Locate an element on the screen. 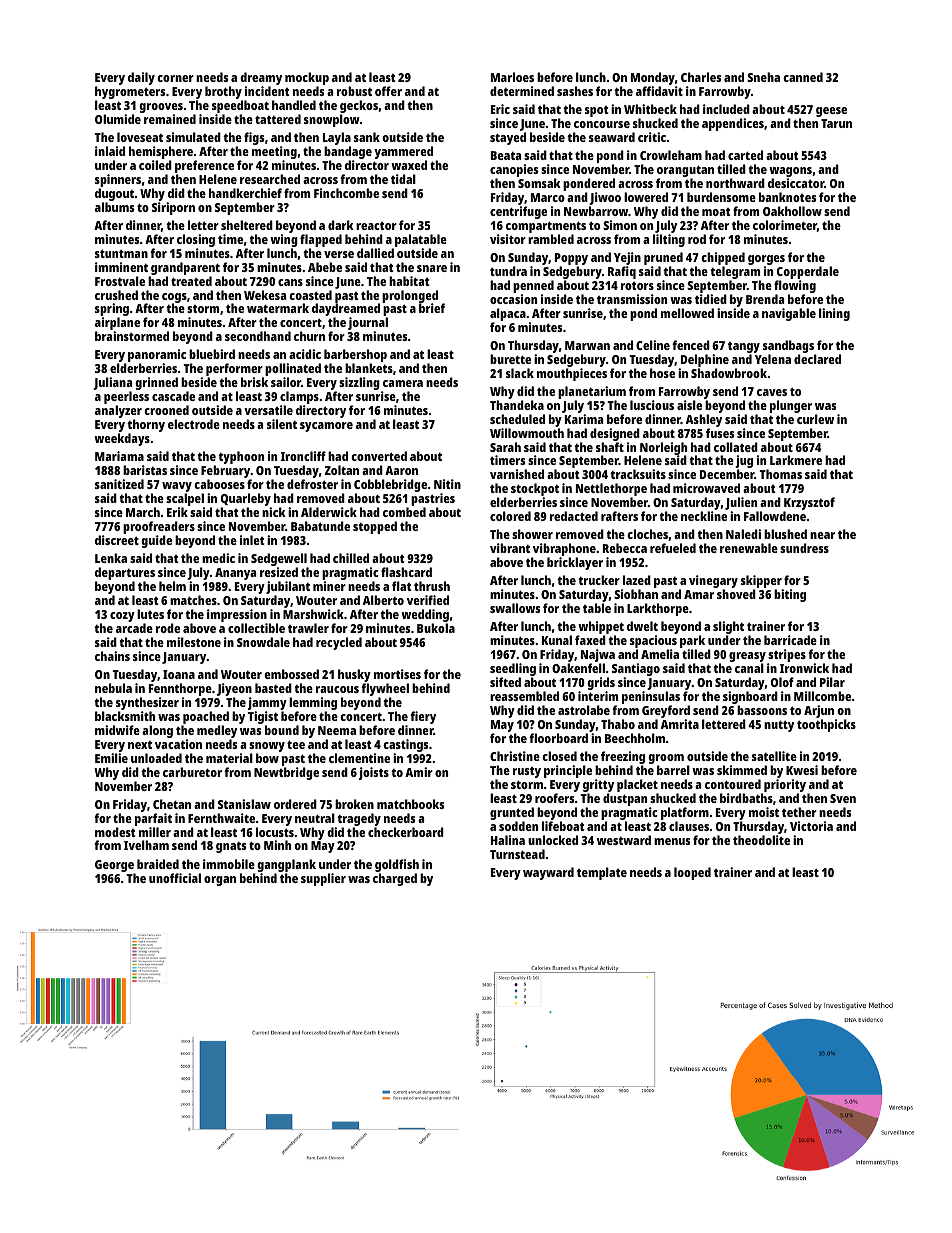  charged is located at coordinates (395, 879).
